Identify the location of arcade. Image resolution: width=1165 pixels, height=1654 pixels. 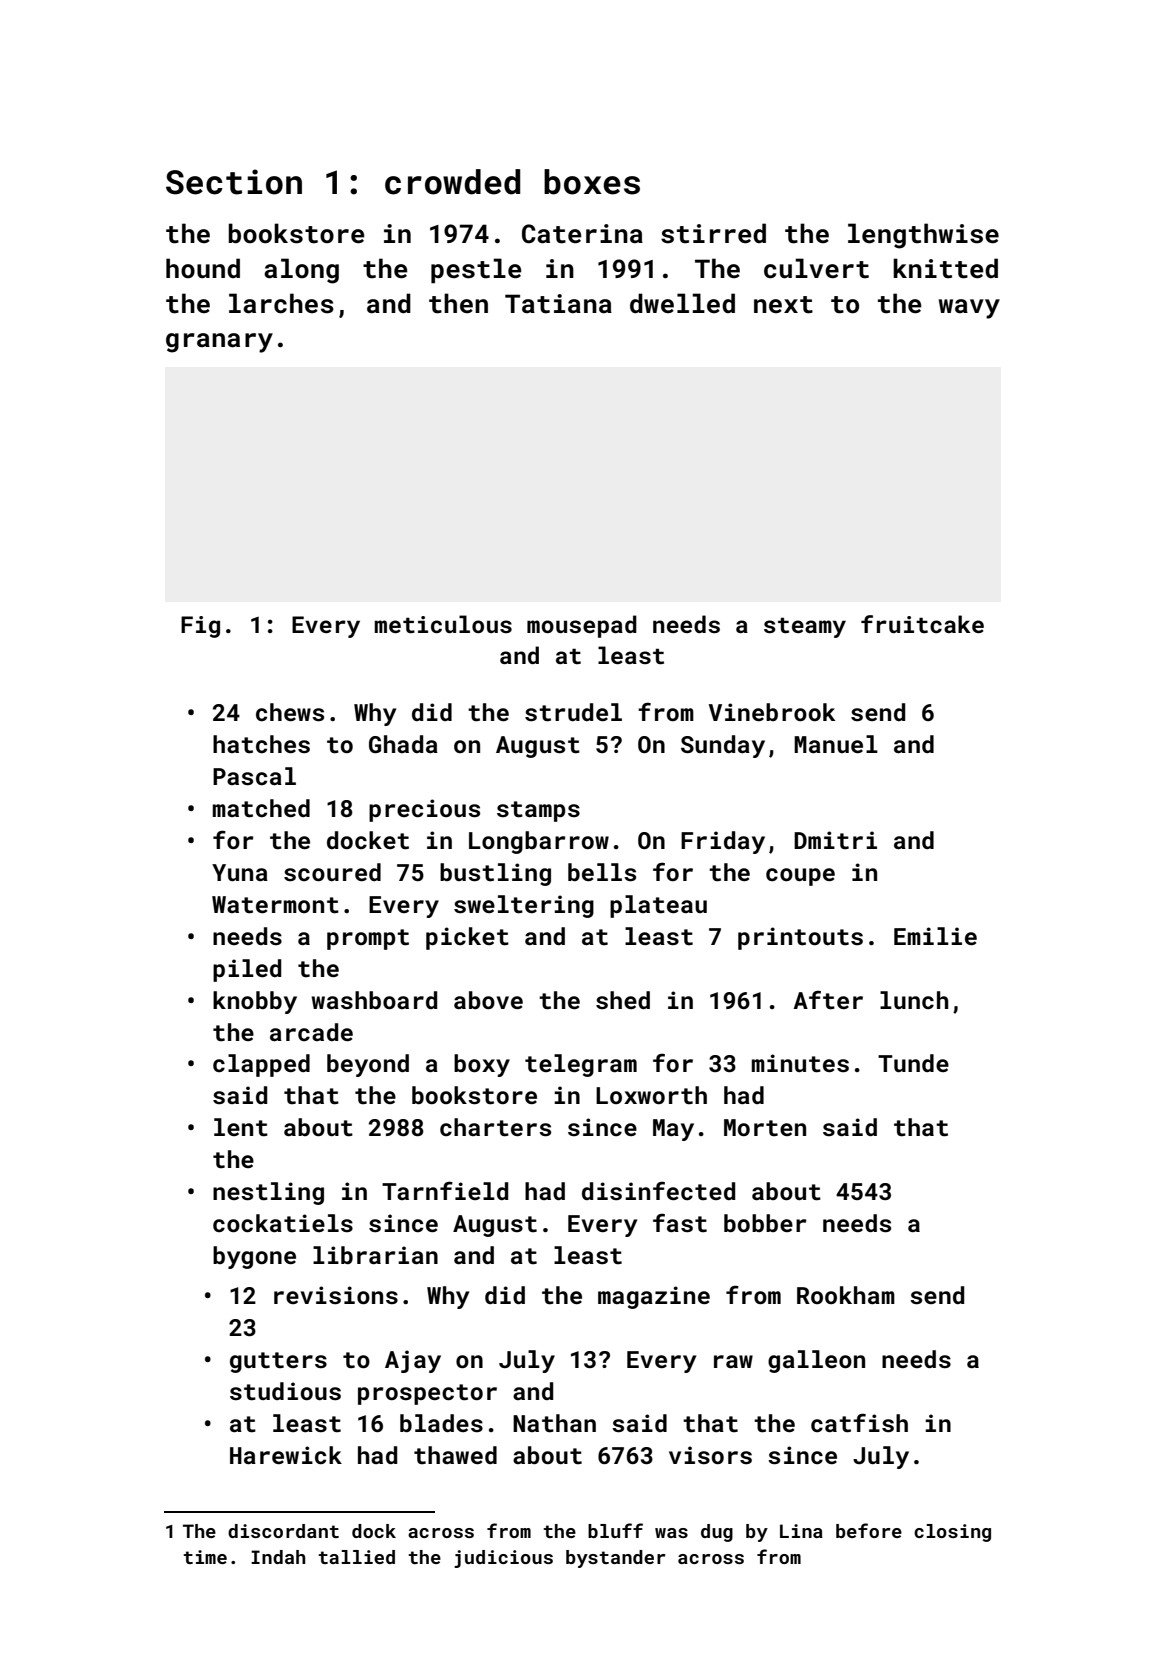
(311, 1032).
